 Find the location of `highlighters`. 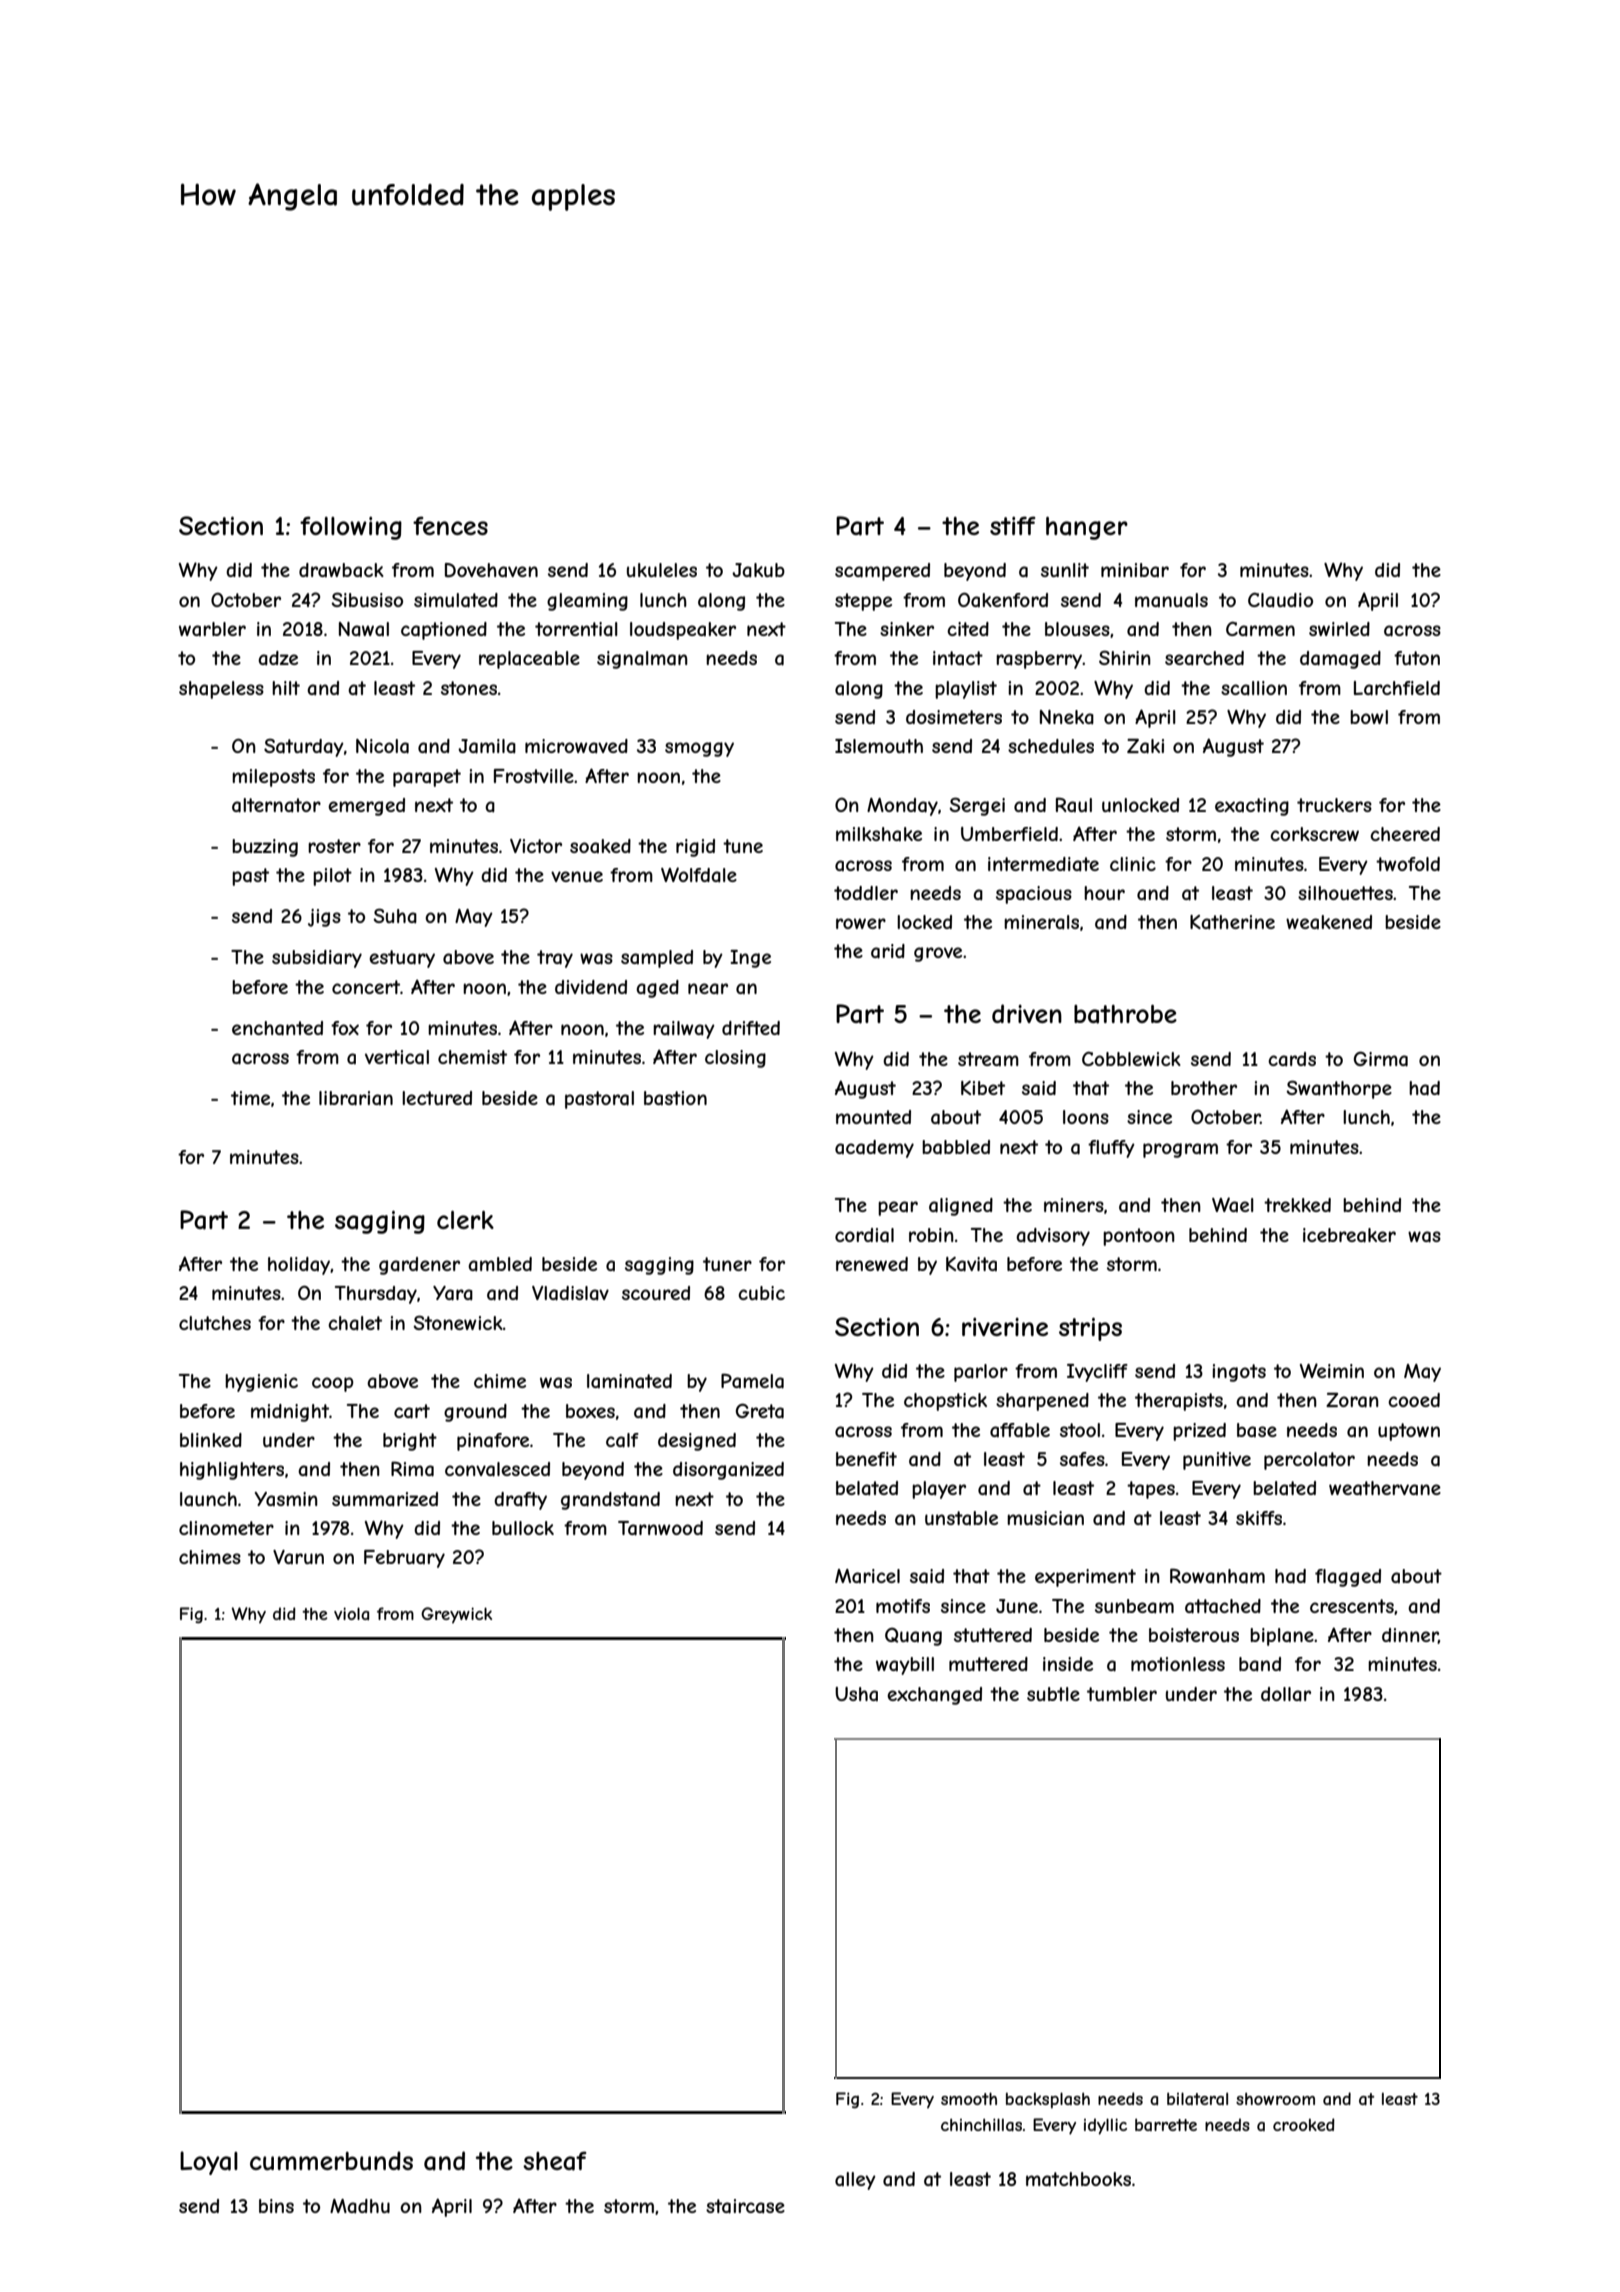

highlighters is located at coordinates (232, 1471).
